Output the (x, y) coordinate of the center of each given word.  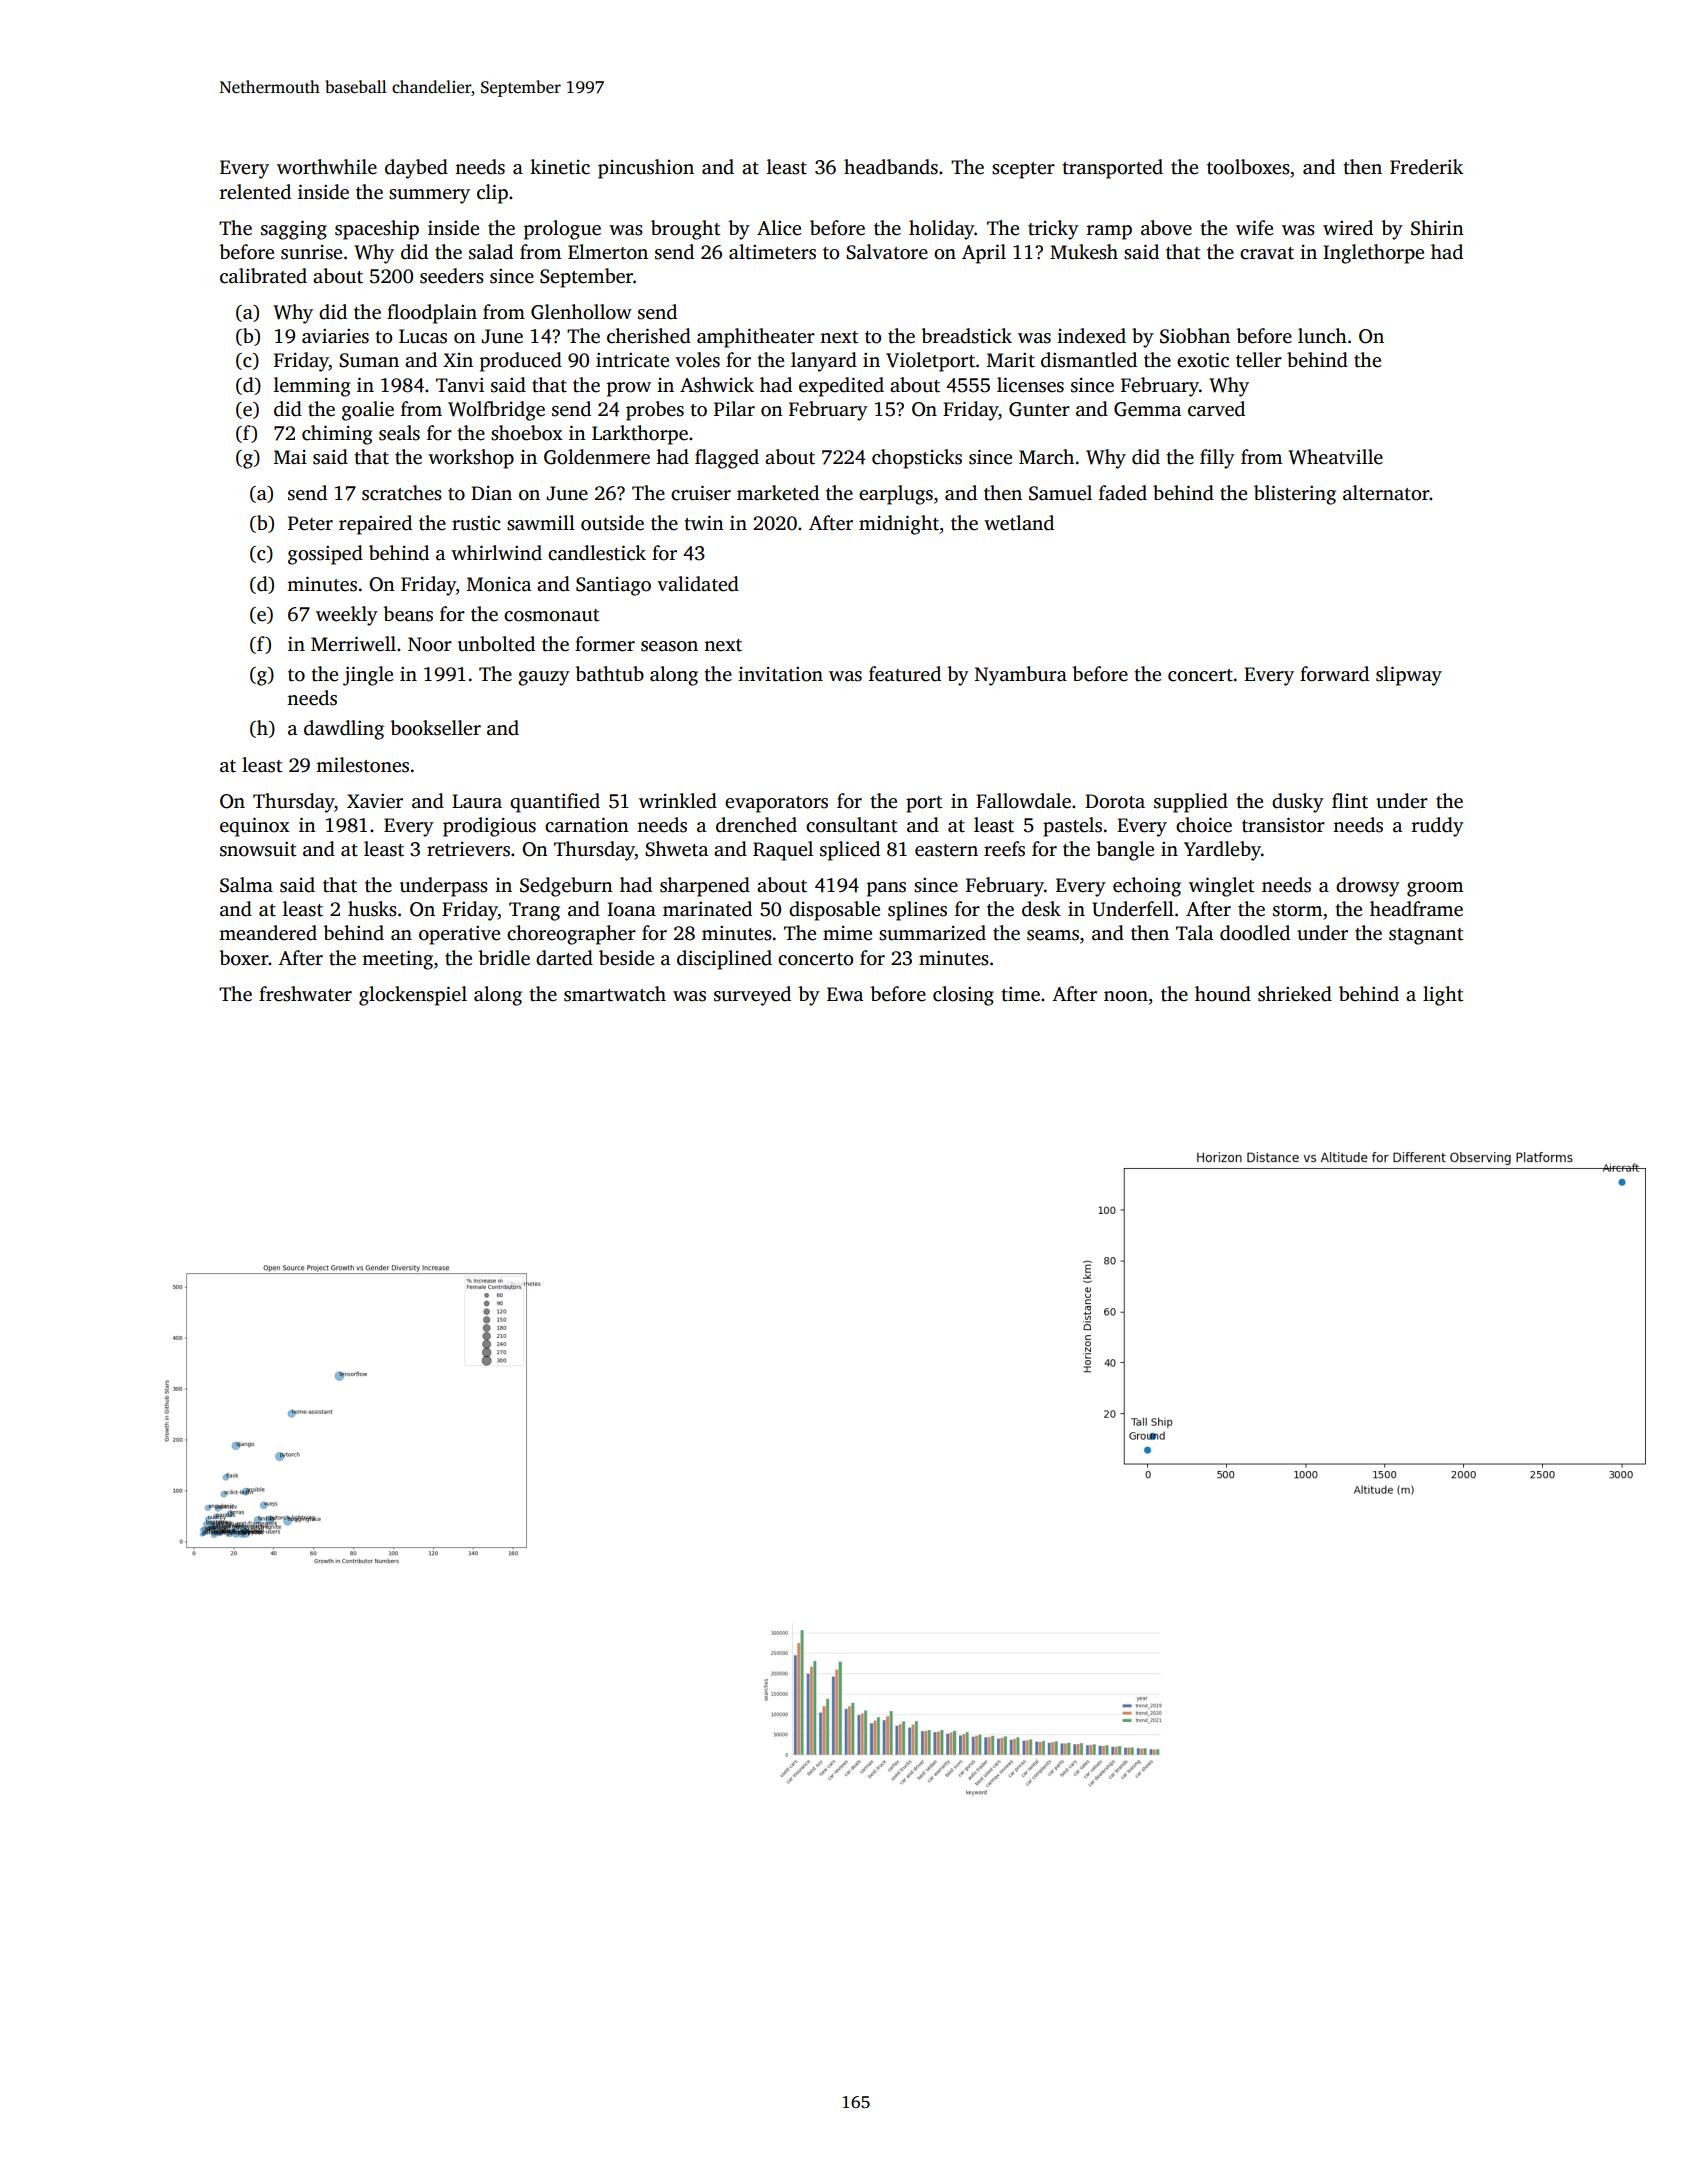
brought (686, 230)
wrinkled (678, 801)
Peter (310, 523)
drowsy (1368, 887)
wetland (1019, 523)
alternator (1386, 493)
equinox (255, 827)
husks (372, 909)
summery (429, 196)
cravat (1267, 253)
